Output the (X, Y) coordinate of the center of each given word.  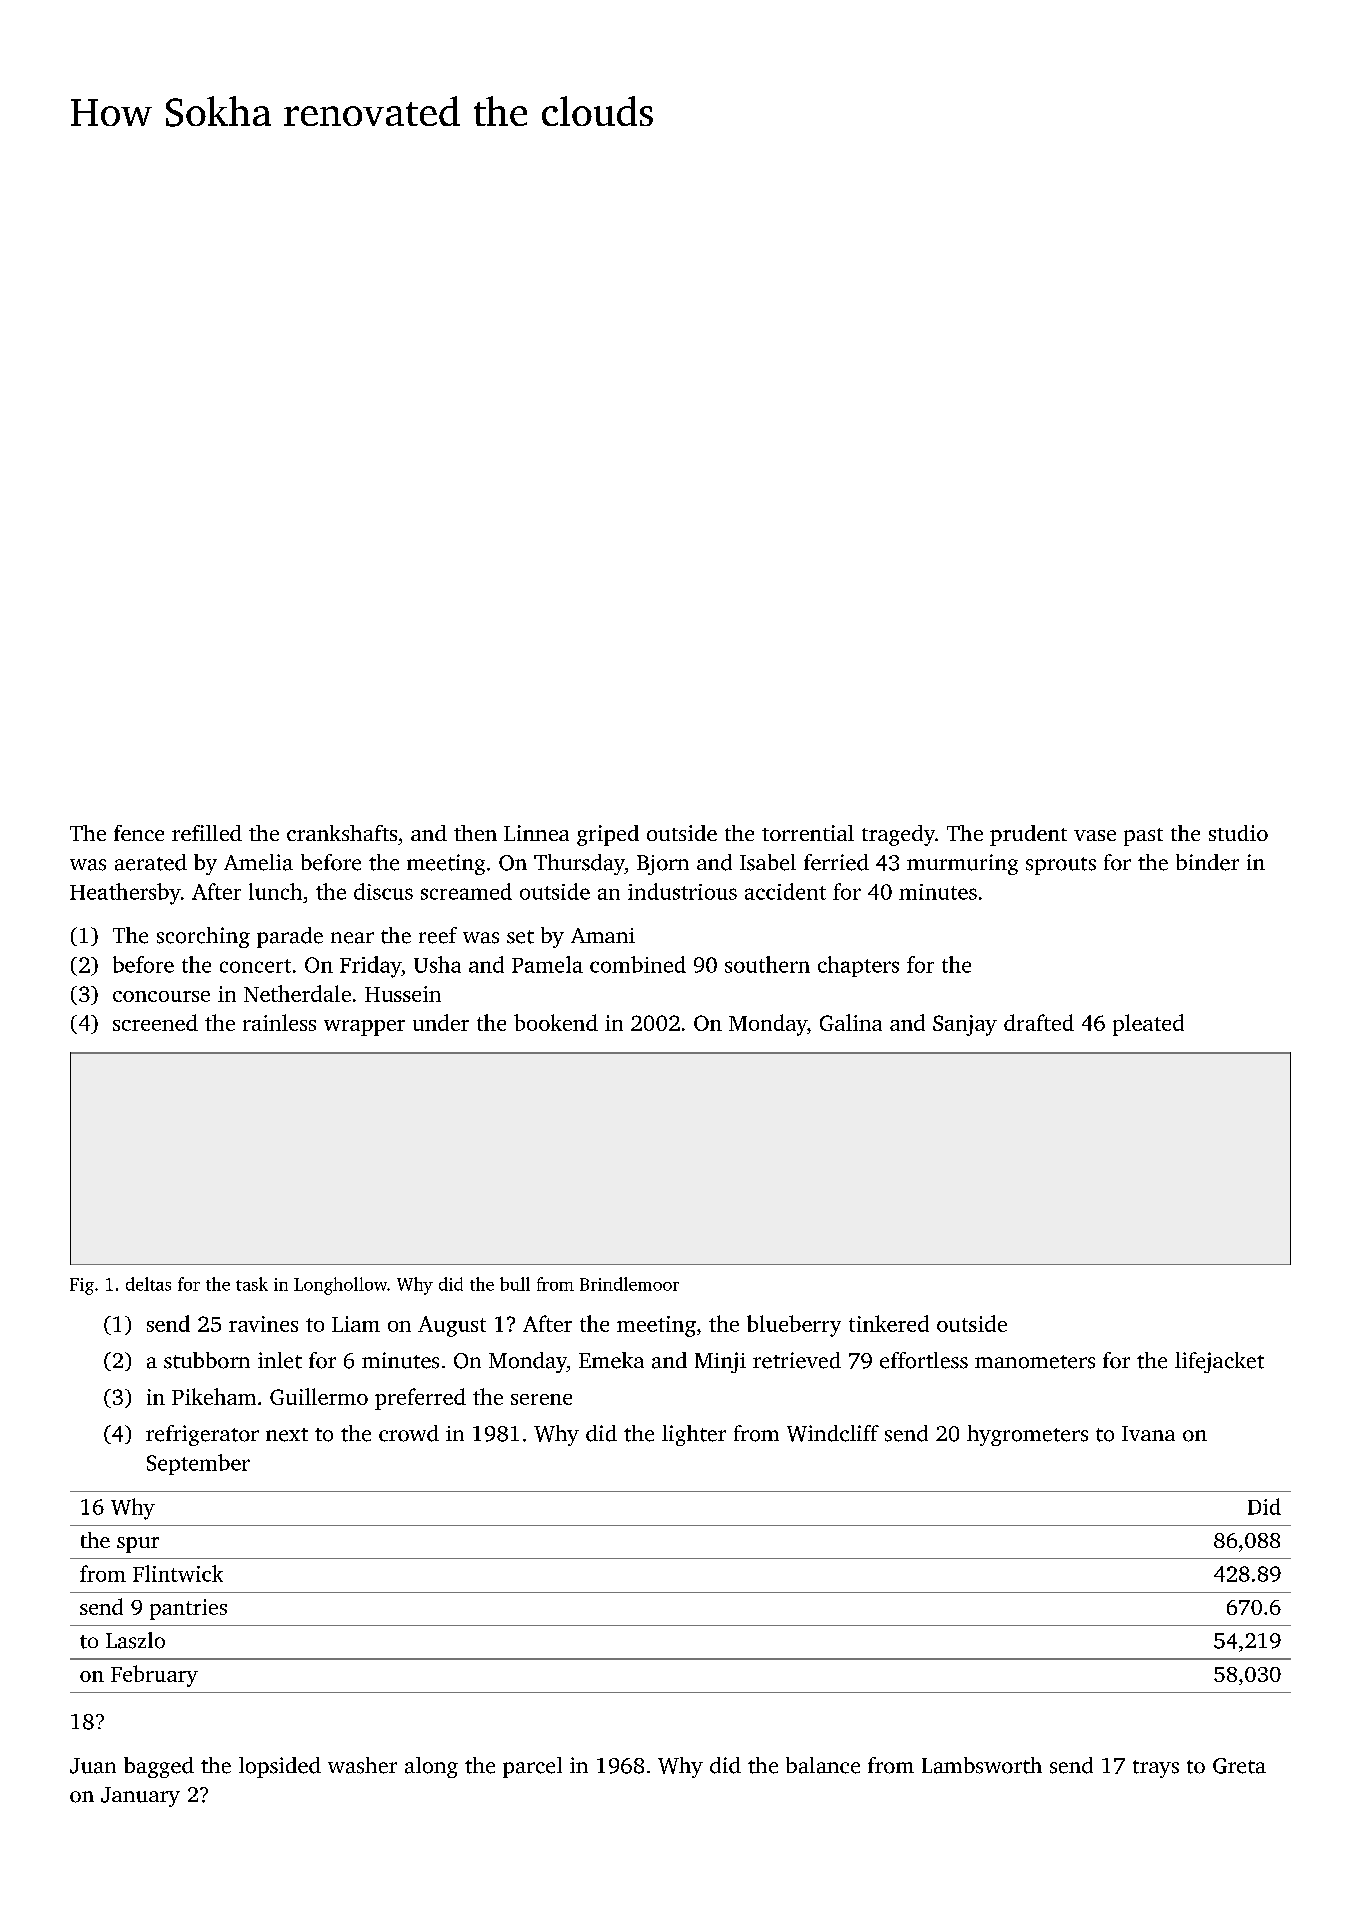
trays (1156, 1769)
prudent (1028, 835)
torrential (808, 833)
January (140, 1797)
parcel (532, 1767)
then (475, 833)
